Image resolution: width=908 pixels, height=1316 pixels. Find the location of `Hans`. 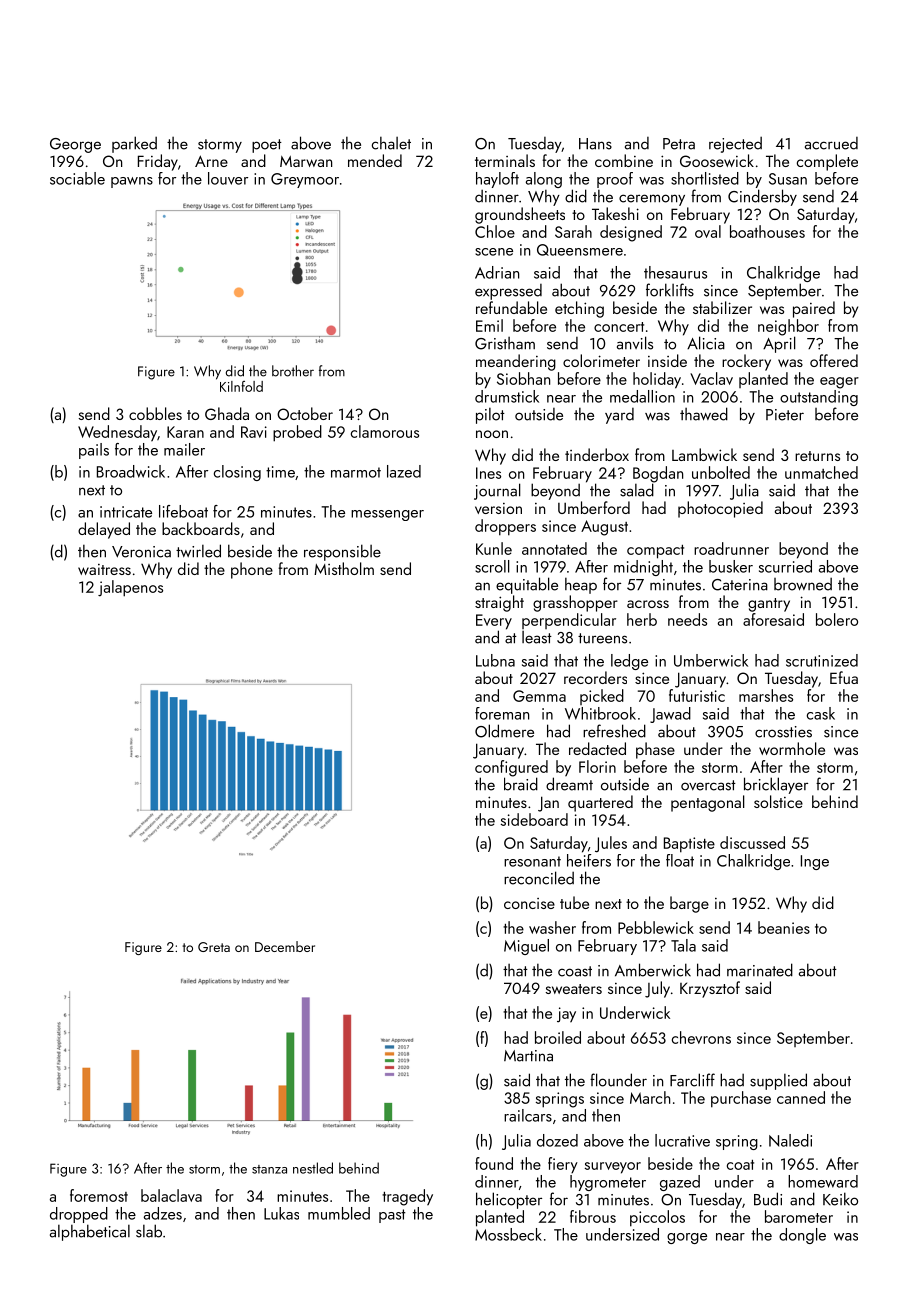

Hans is located at coordinates (595, 144).
